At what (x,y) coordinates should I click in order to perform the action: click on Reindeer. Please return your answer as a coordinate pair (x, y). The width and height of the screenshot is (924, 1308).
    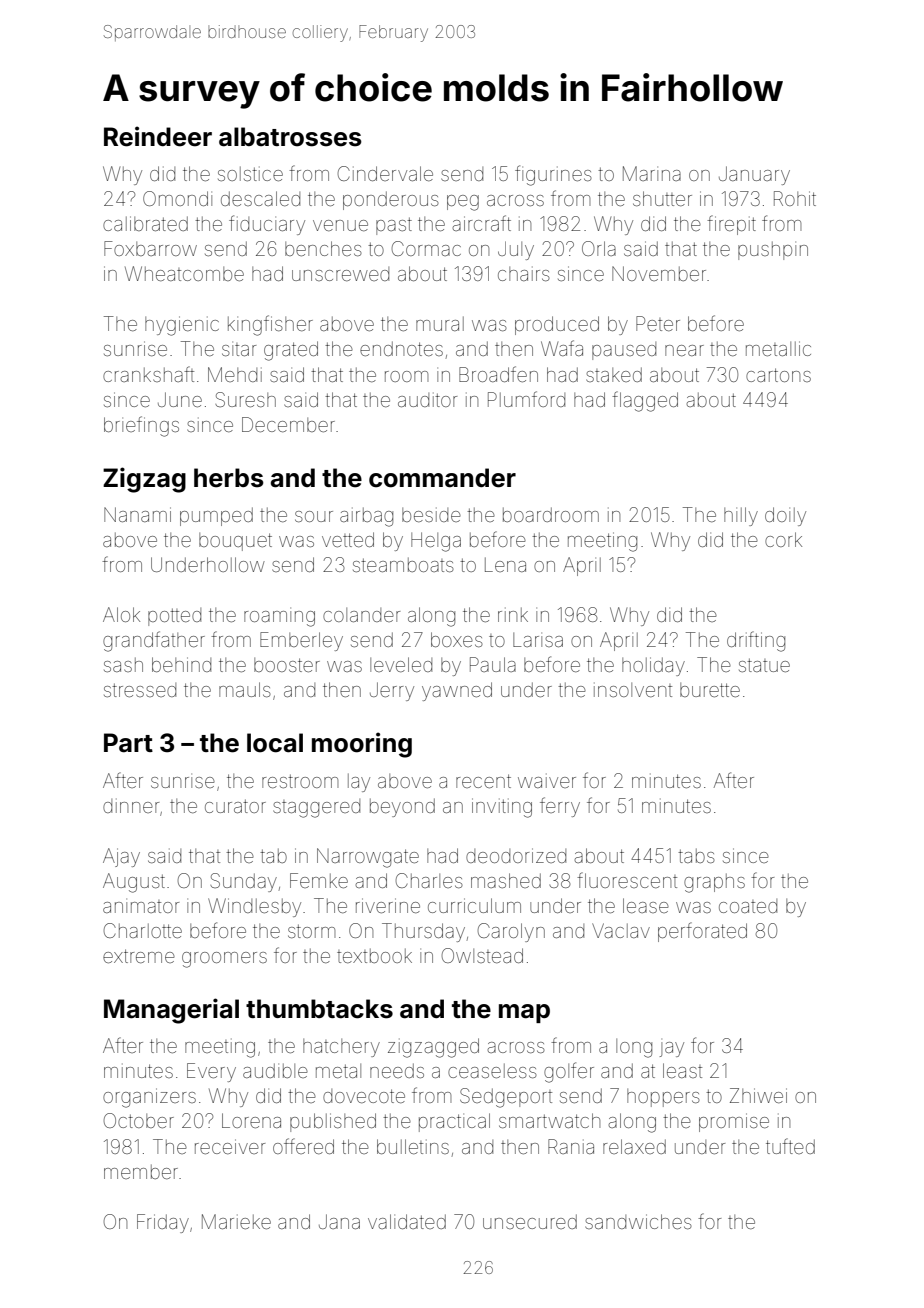
    Looking at the image, I should click on (158, 136).
